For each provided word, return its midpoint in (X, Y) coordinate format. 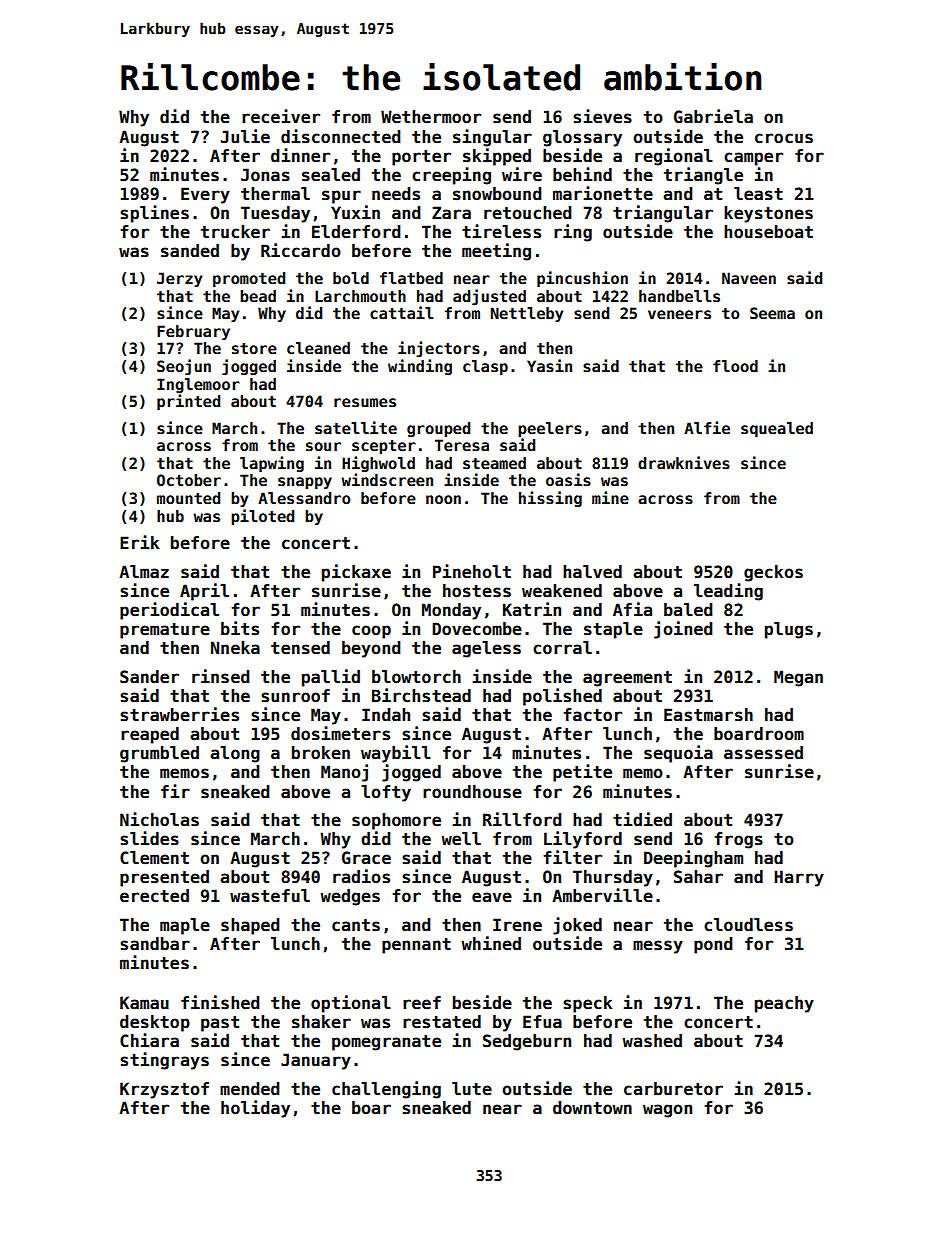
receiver (281, 116)
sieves (602, 116)
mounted (188, 498)
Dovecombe (477, 629)
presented (164, 878)
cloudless (748, 925)
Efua (542, 1022)
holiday (255, 1109)
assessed (763, 753)
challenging (386, 1090)
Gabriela (713, 116)
